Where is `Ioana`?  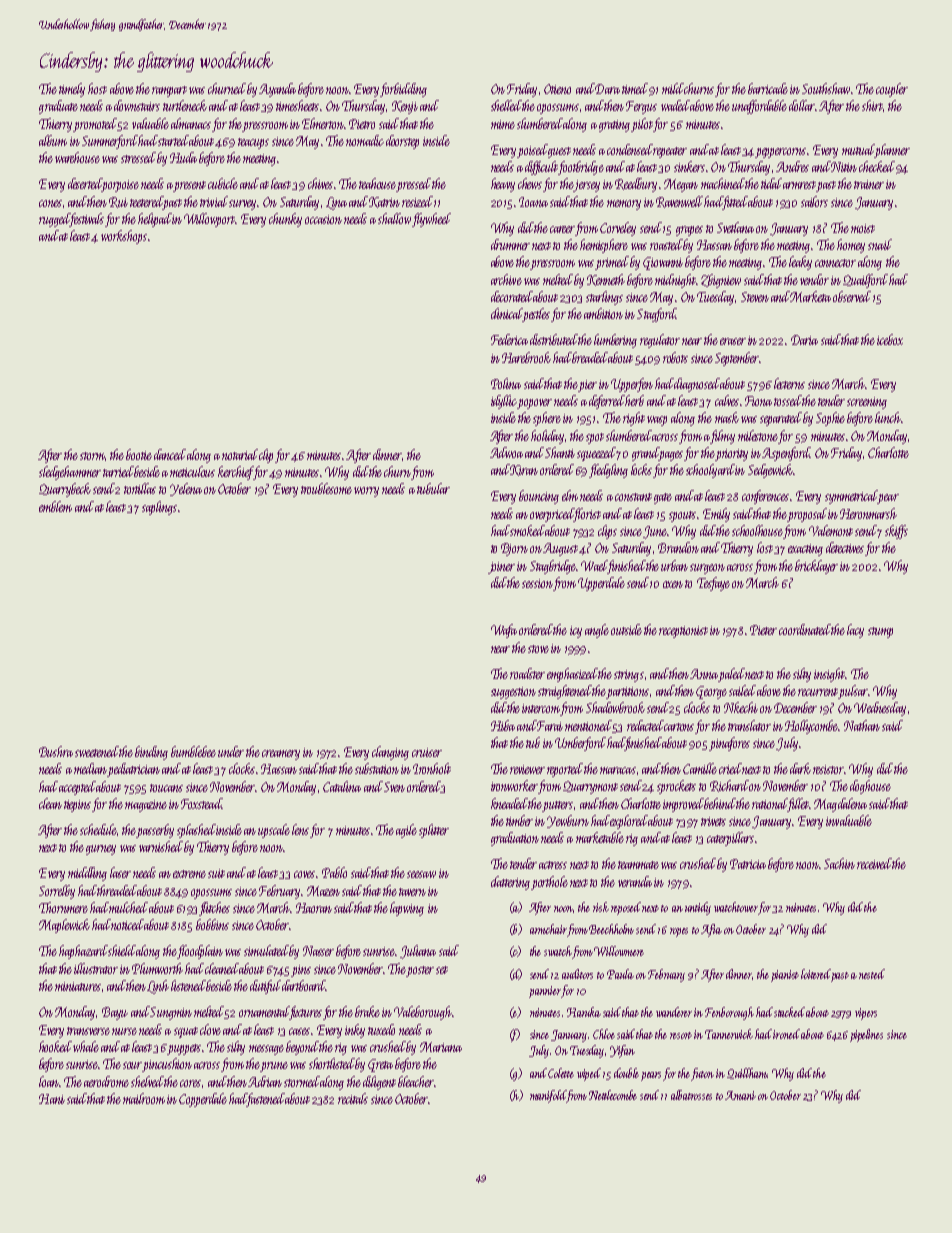 Ioana is located at coordinates (533, 202).
